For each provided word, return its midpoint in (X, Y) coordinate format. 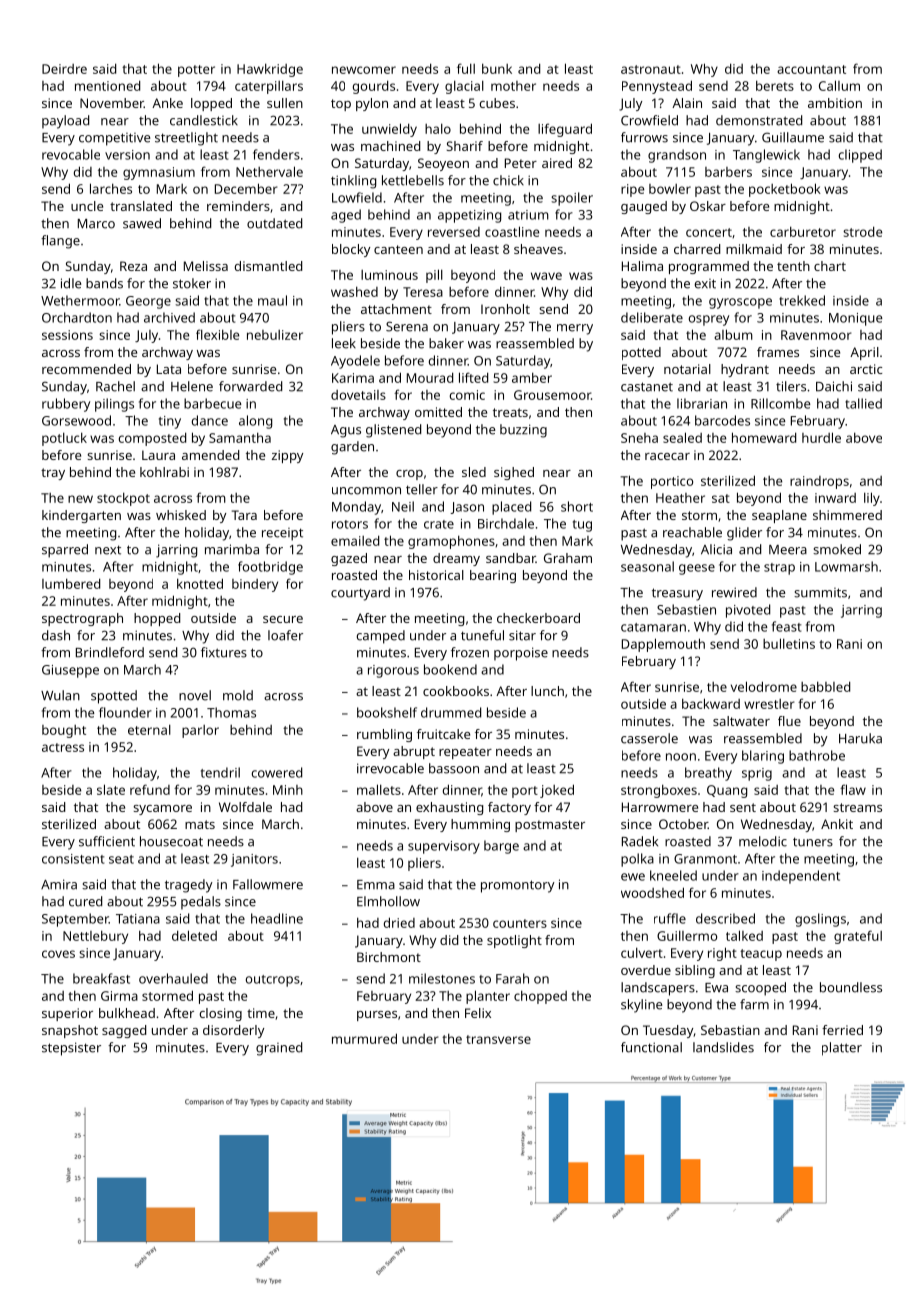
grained (279, 1049)
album (733, 334)
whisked (181, 515)
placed (511, 508)
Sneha (639, 438)
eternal (149, 730)
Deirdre (64, 69)
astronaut (651, 69)
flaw (853, 789)
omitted (438, 412)
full (466, 68)
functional (651, 1047)
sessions (67, 335)
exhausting (449, 808)
